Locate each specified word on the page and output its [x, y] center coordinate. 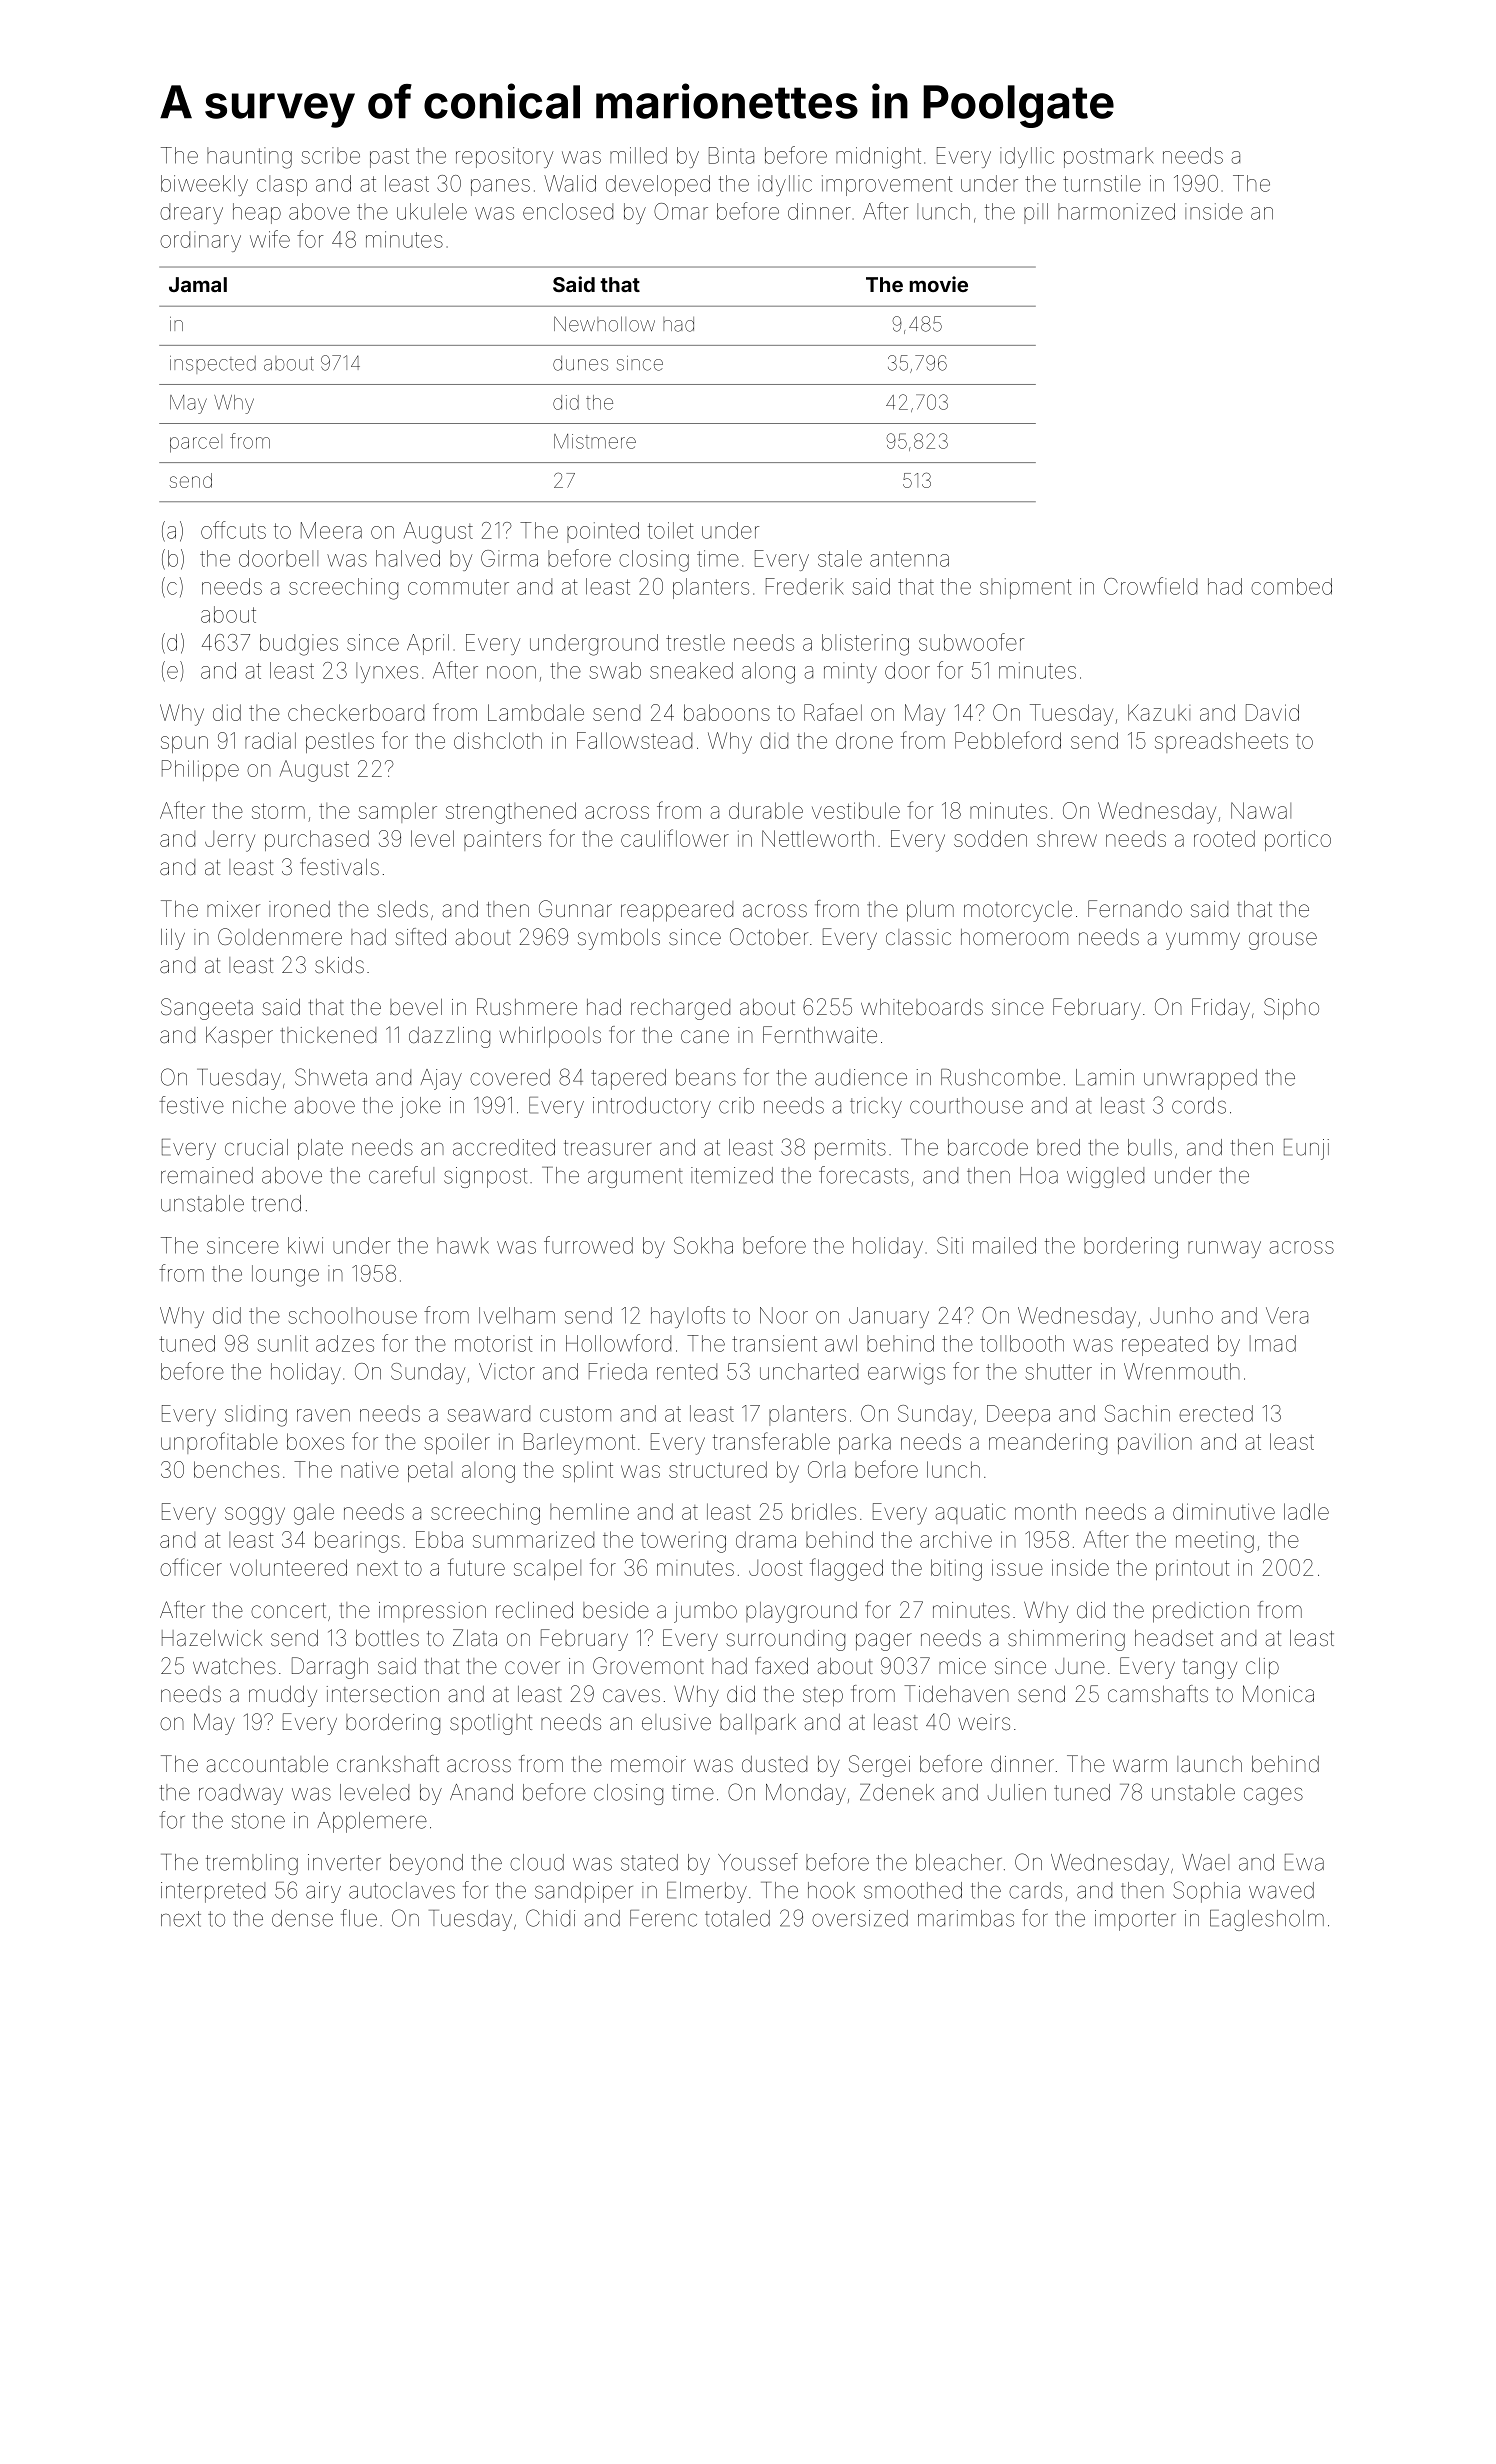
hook [831, 1890]
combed [1291, 586]
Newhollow [604, 324]
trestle [695, 642]
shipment [1026, 588]
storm [278, 811]
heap [257, 213]
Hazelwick [212, 1638]
